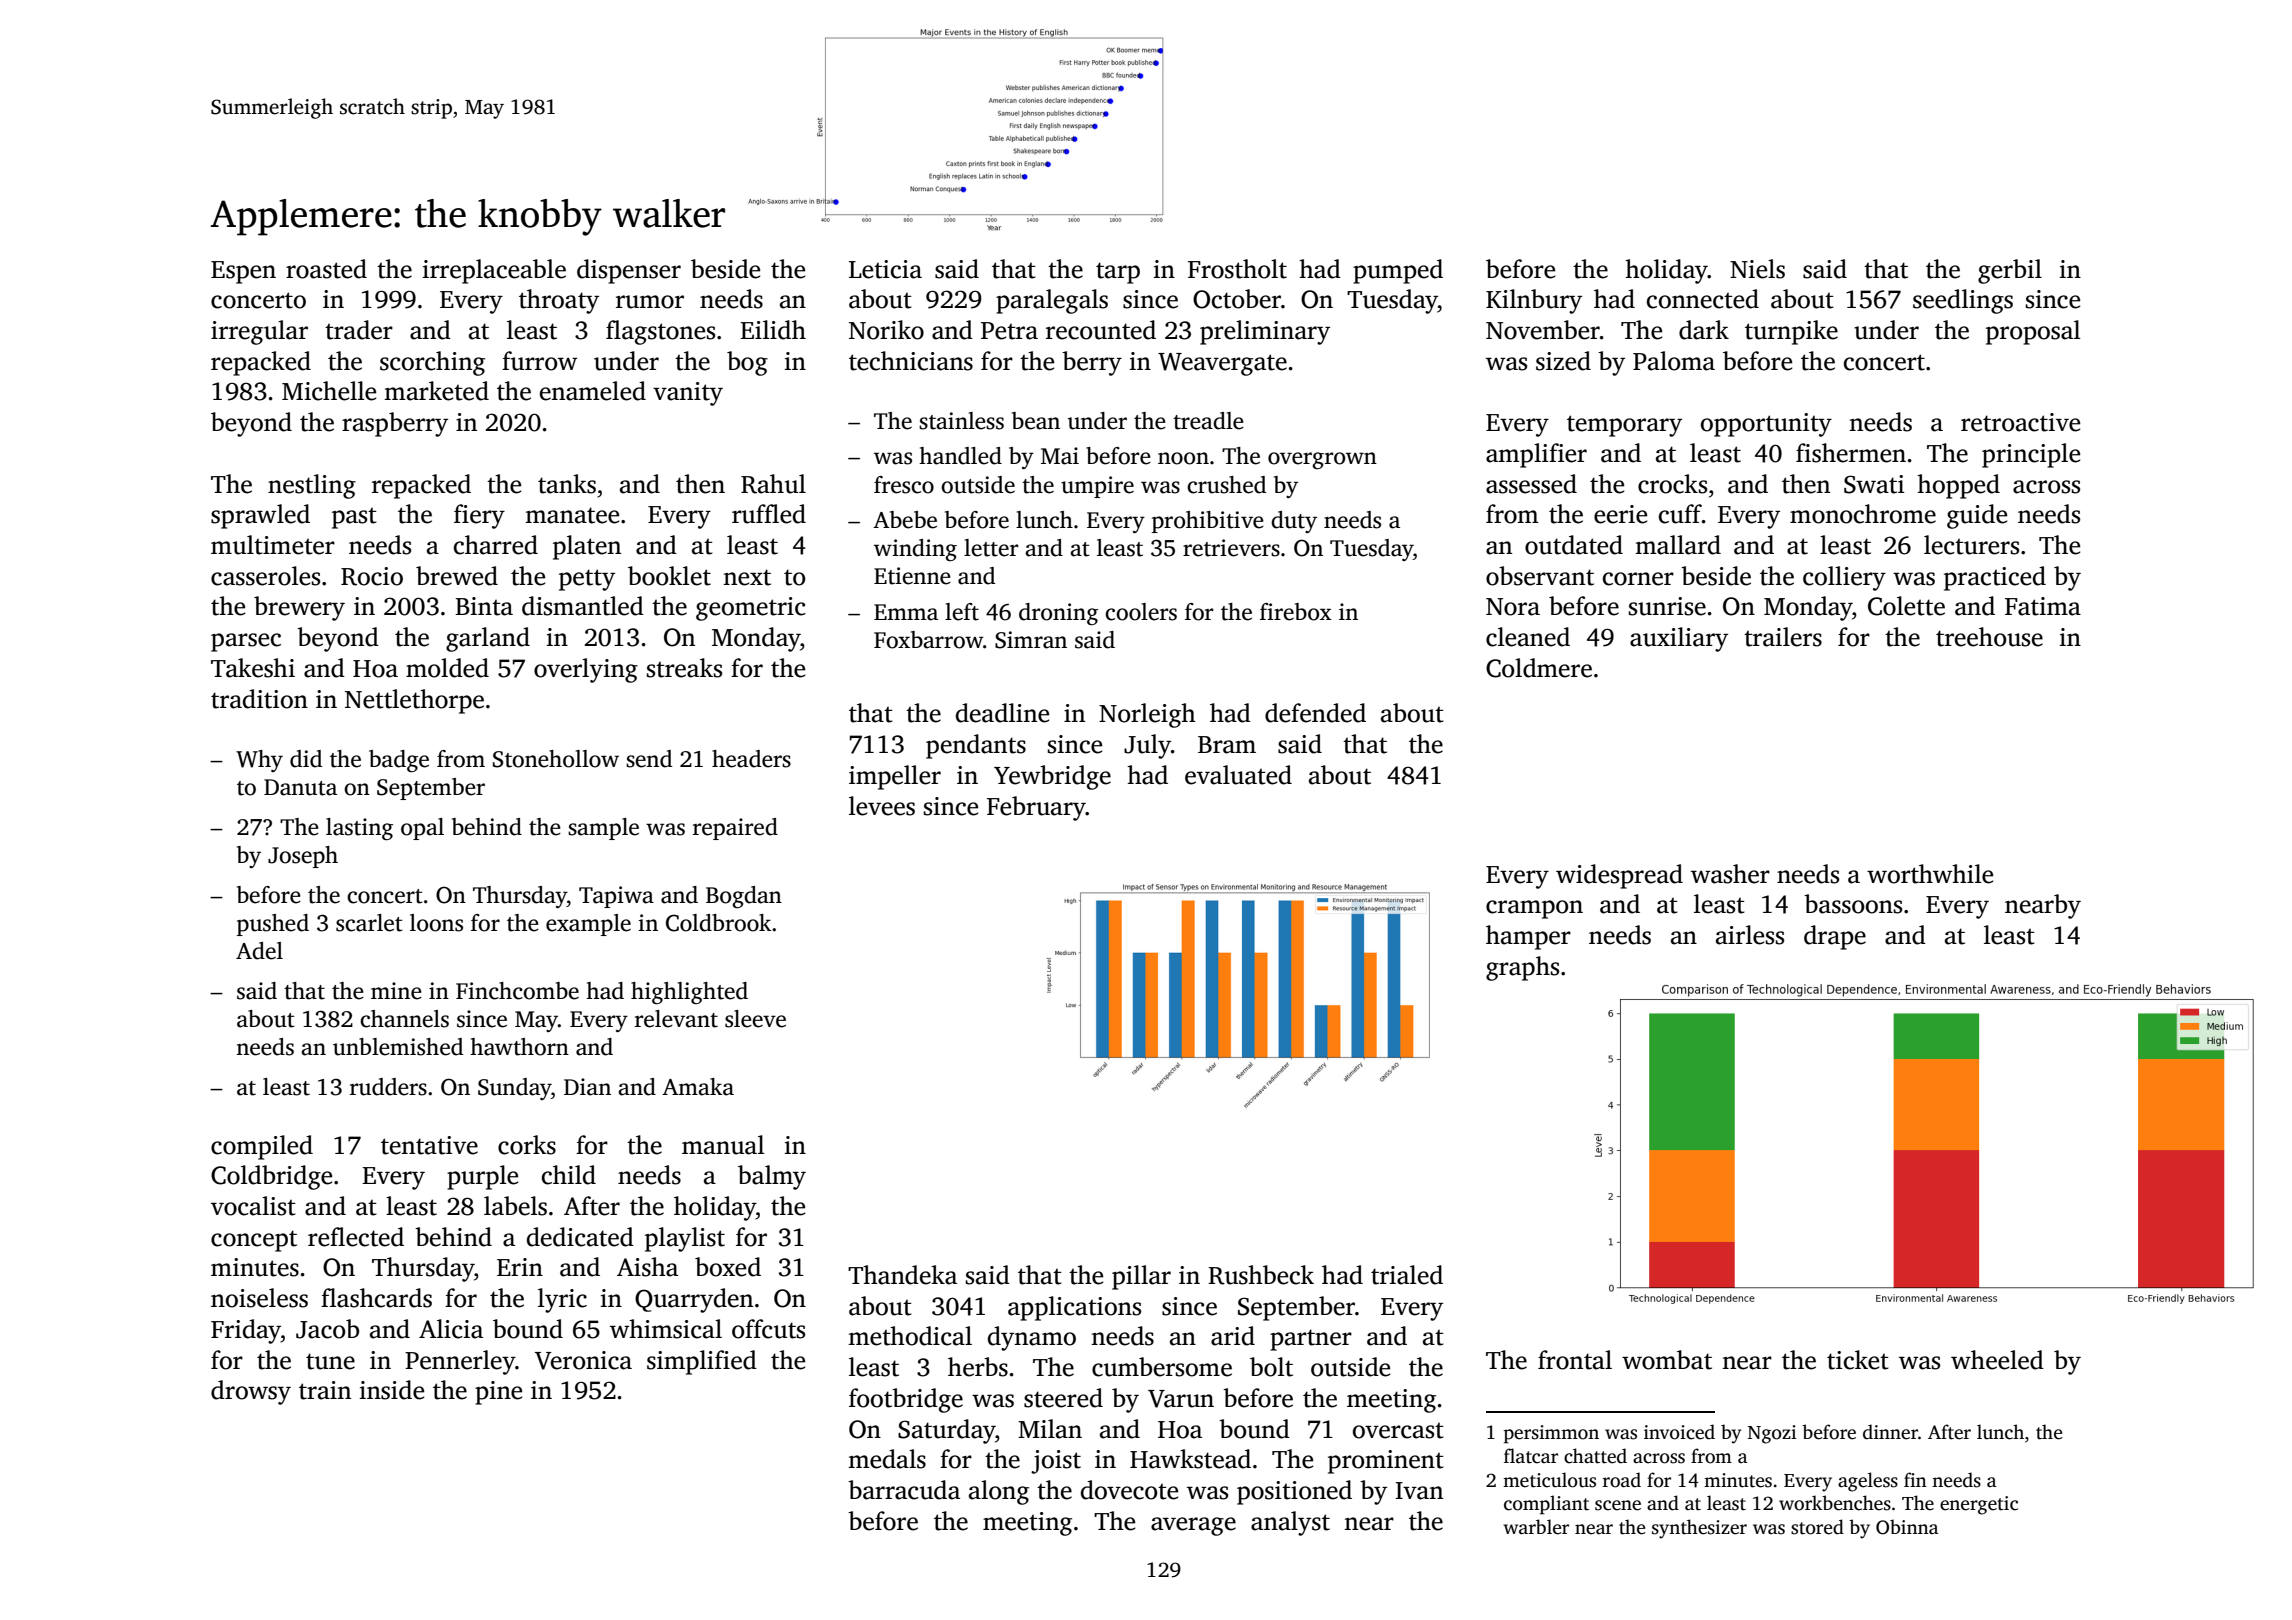  Describe the element at coordinates (1757, 269) in the document. I see `Niels` at that location.
